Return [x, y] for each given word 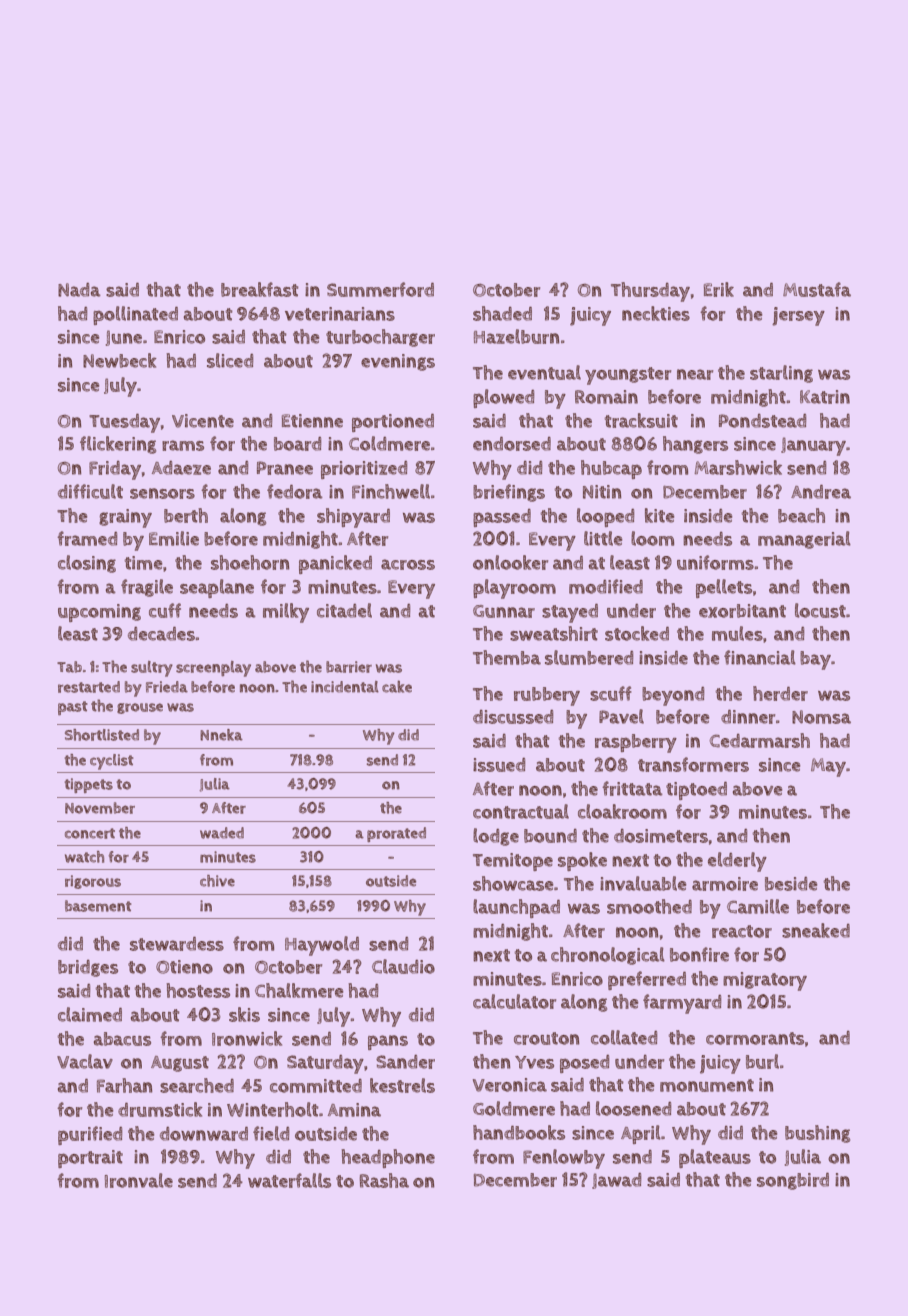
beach [801, 515]
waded [222, 833]
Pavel [621, 716]
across [408, 564]
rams [183, 445]
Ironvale [139, 1180]
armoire [725, 884]
